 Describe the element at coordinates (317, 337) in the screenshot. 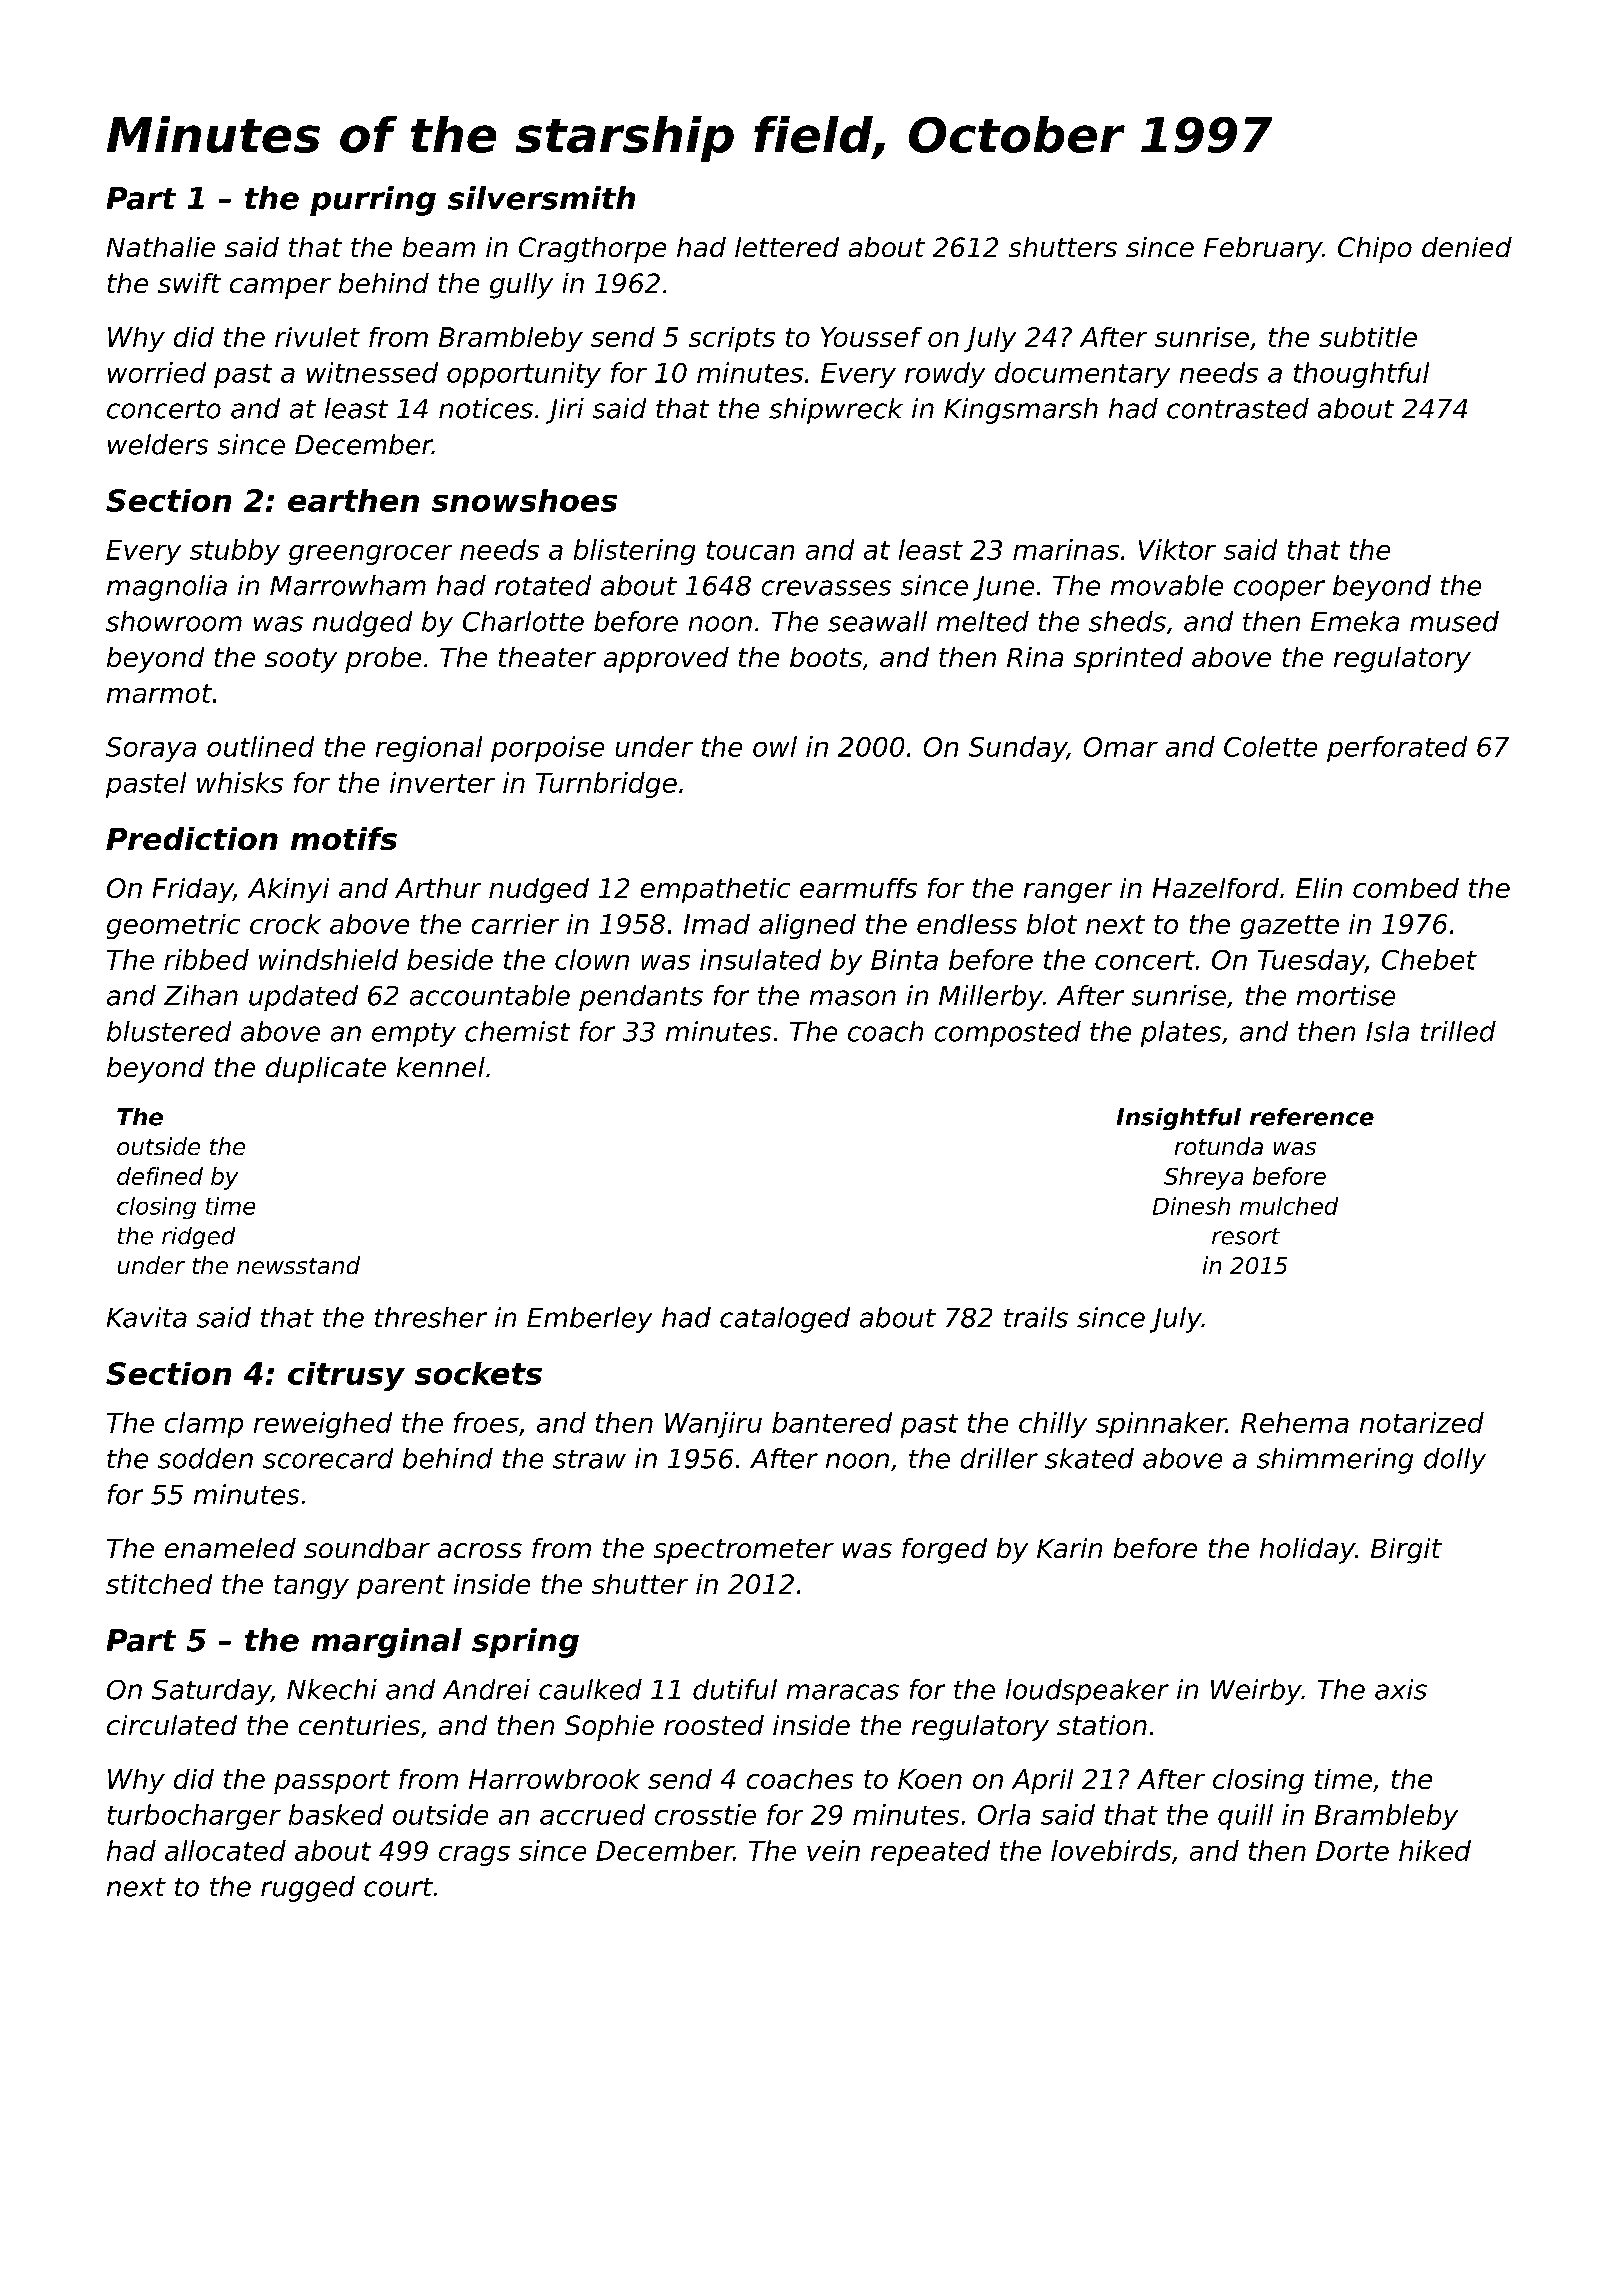

I see `rivulet` at that location.
